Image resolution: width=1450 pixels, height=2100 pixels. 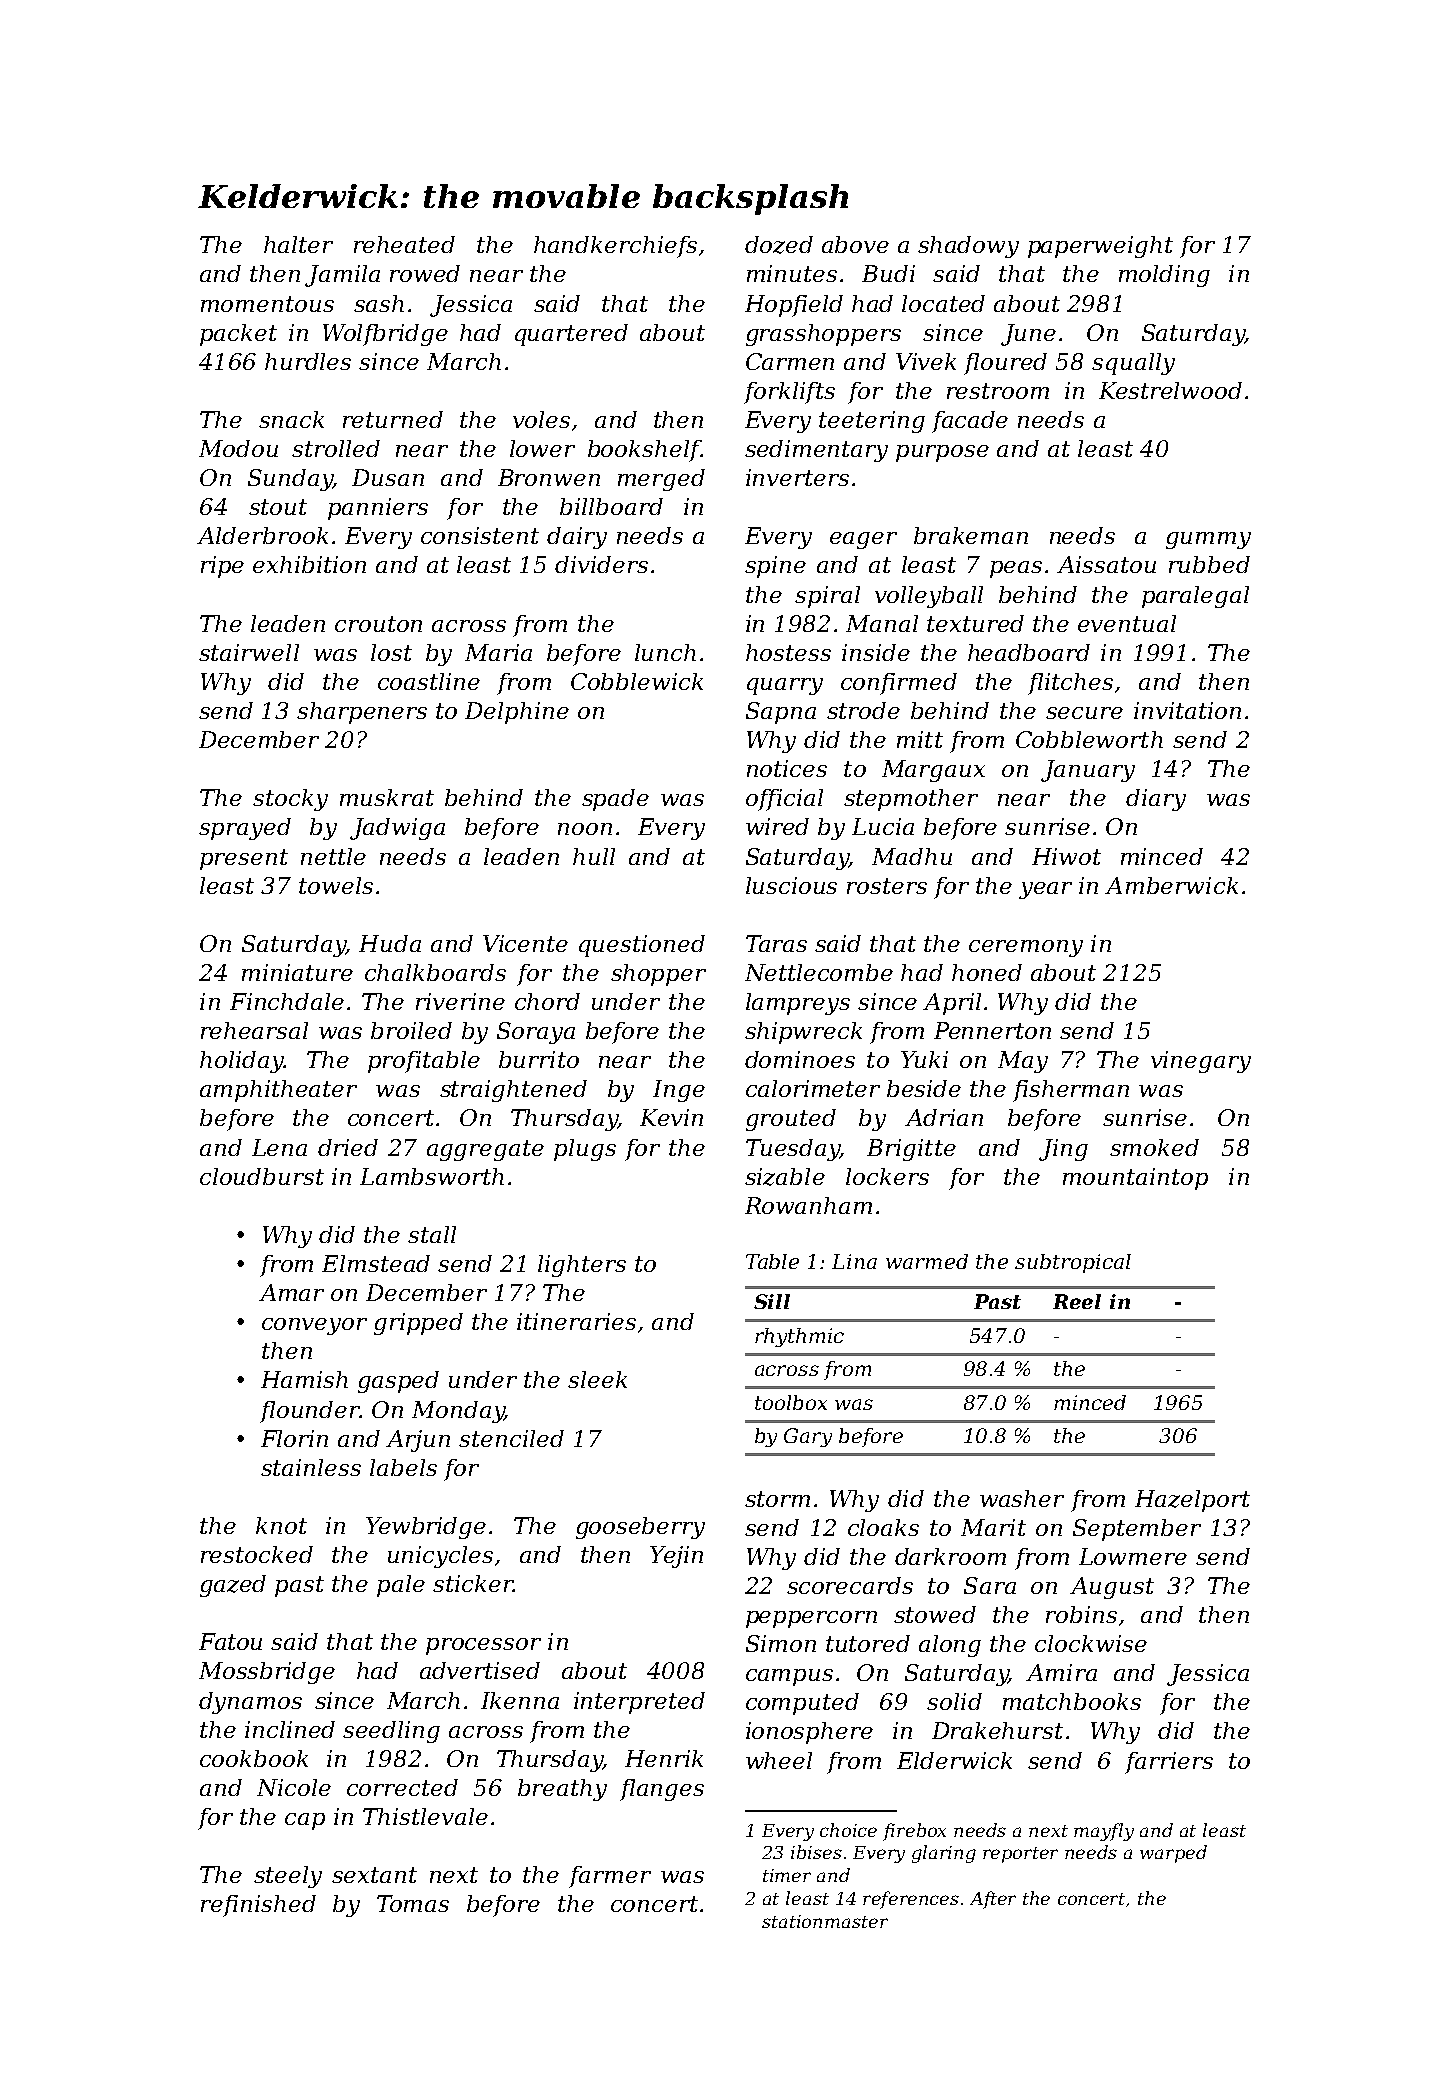 What do you see at coordinates (794, 306) in the screenshot?
I see `Hopfield` at bounding box center [794, 306].
